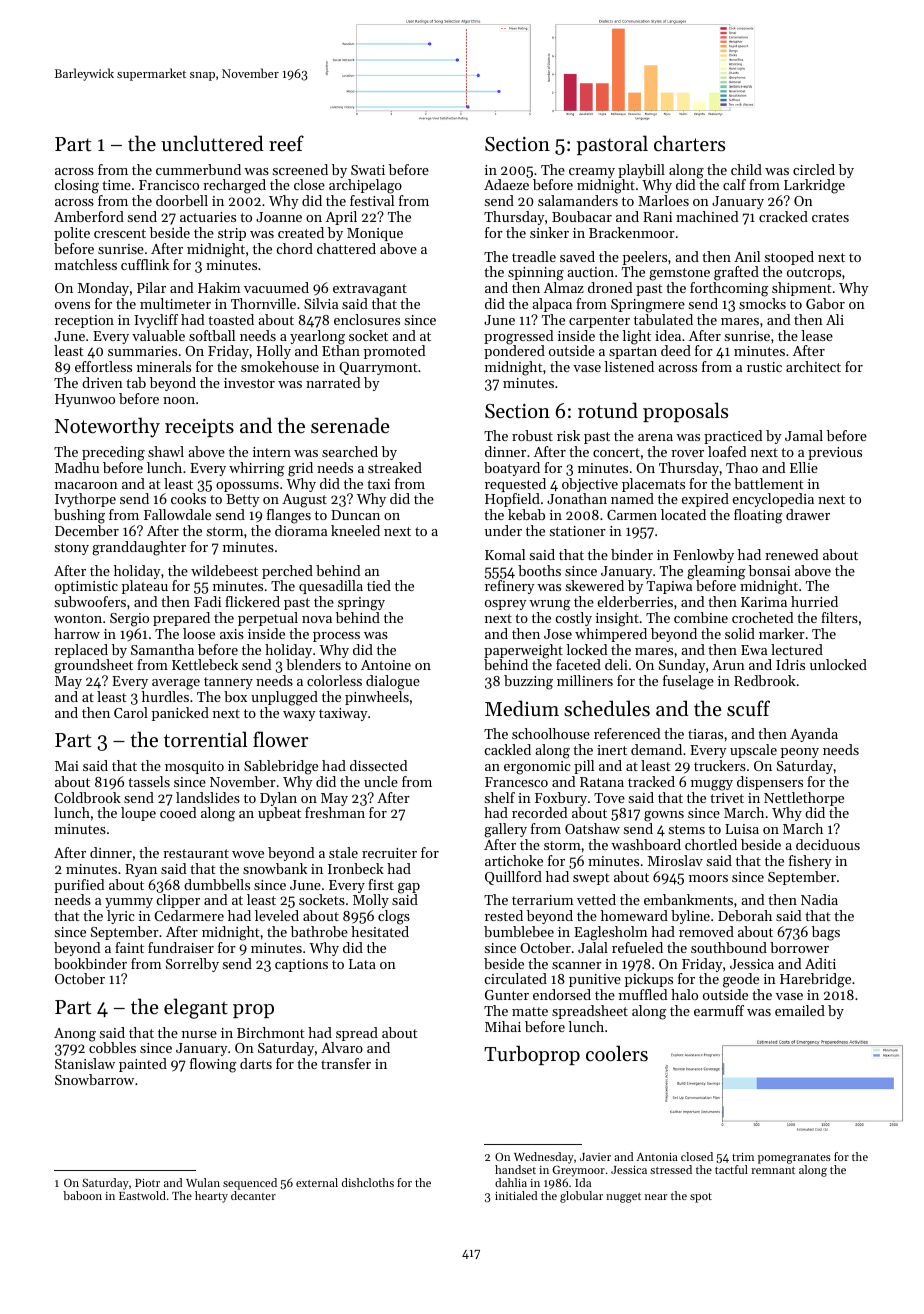 The width and height of the image is (924, 1314). What do you see at coordinates (532, 435) in the image?
I see `robust` at bounding box center [532, 435].
